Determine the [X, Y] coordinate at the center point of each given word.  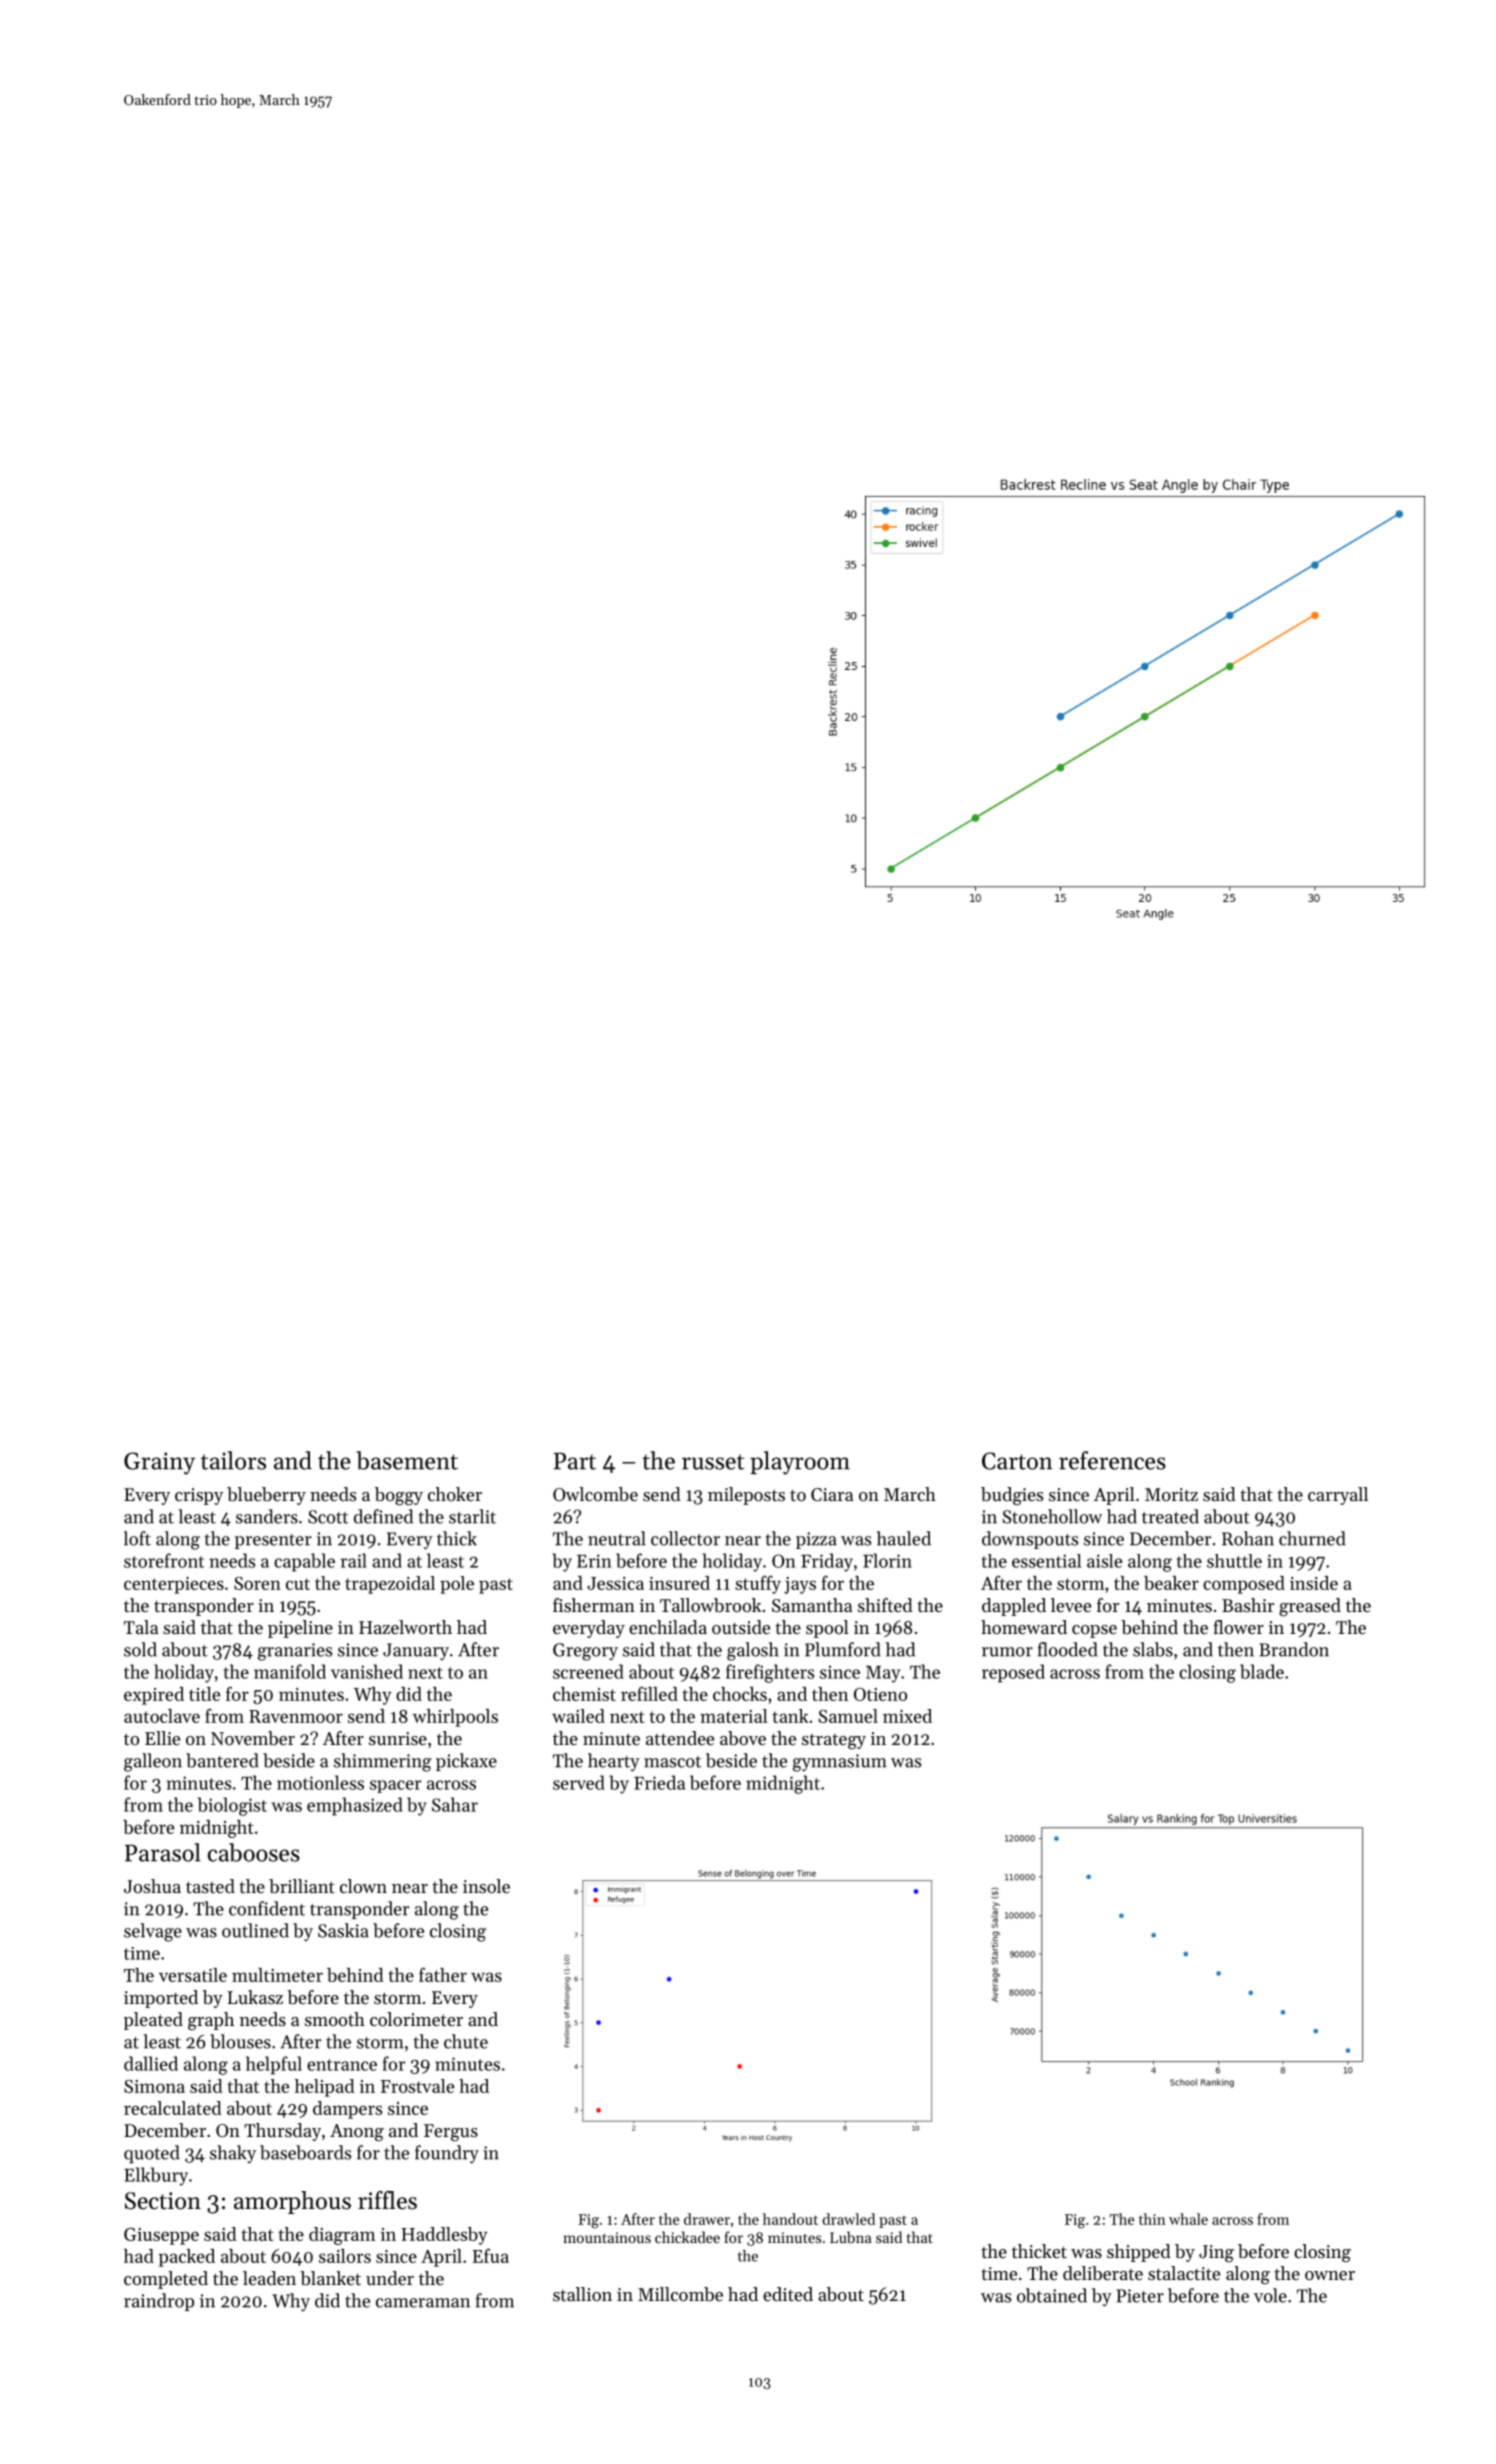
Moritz [1171, 1494]
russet [713, 1462]
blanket [330, 2278]
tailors [233, 1460]
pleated [153, 2021]
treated [1170, 1516]
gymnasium [840, 1763]
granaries [295, 1652]
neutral [617, 1538]
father [443, 1974]
